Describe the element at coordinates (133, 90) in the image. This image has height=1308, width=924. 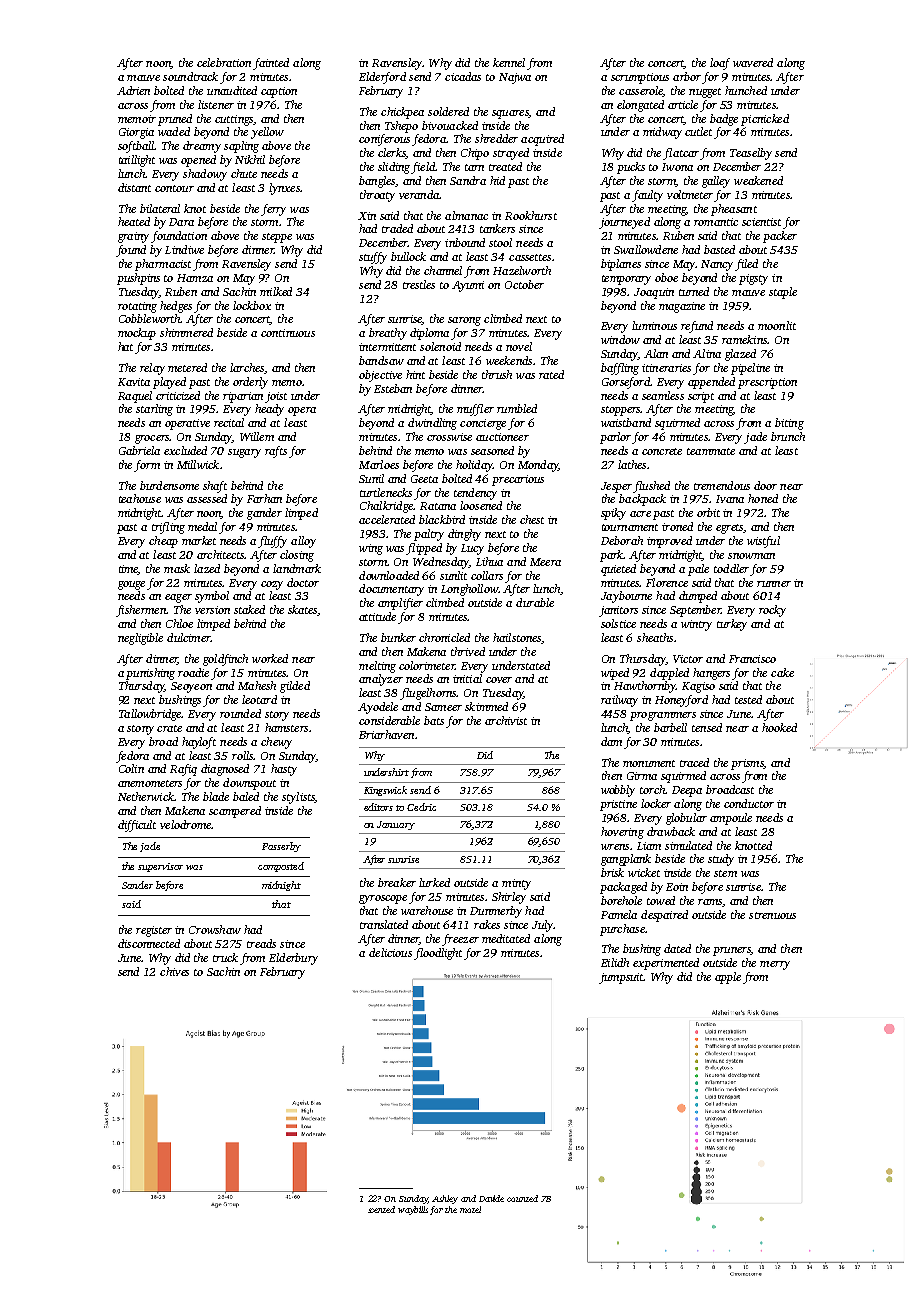
I see `Adrien` at that location.
